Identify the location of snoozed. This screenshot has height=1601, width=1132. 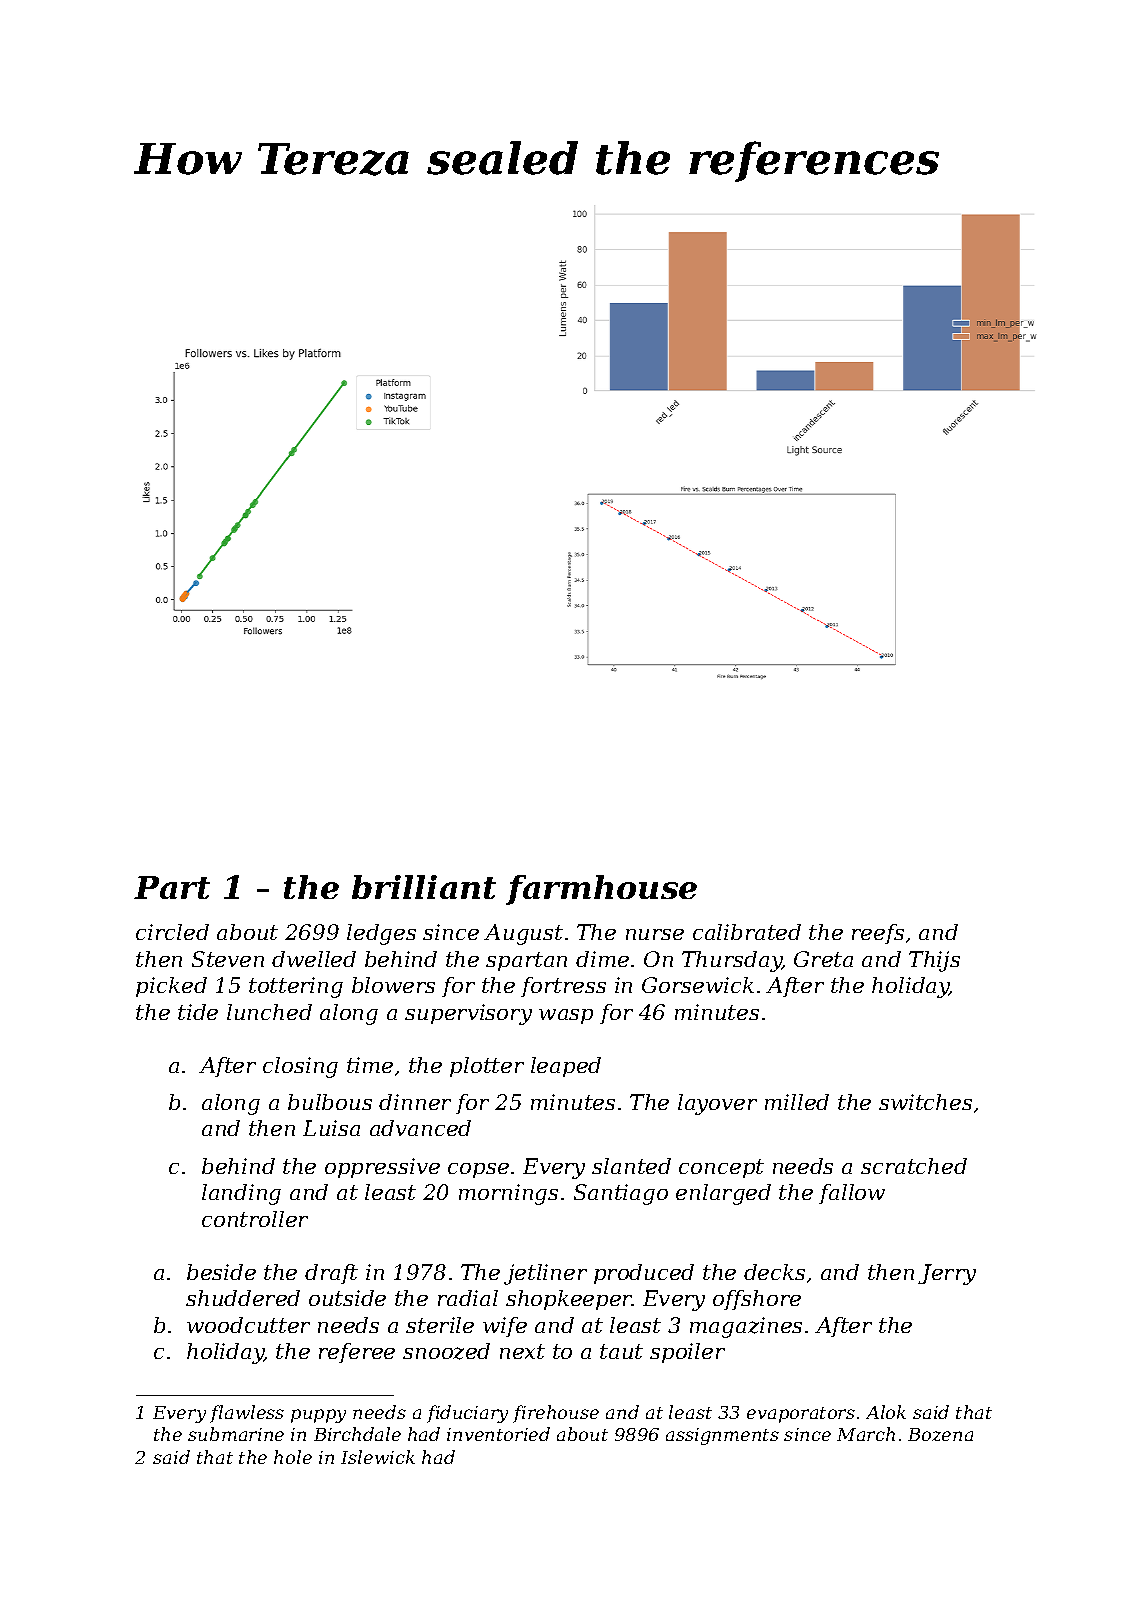
(446, 1351).
